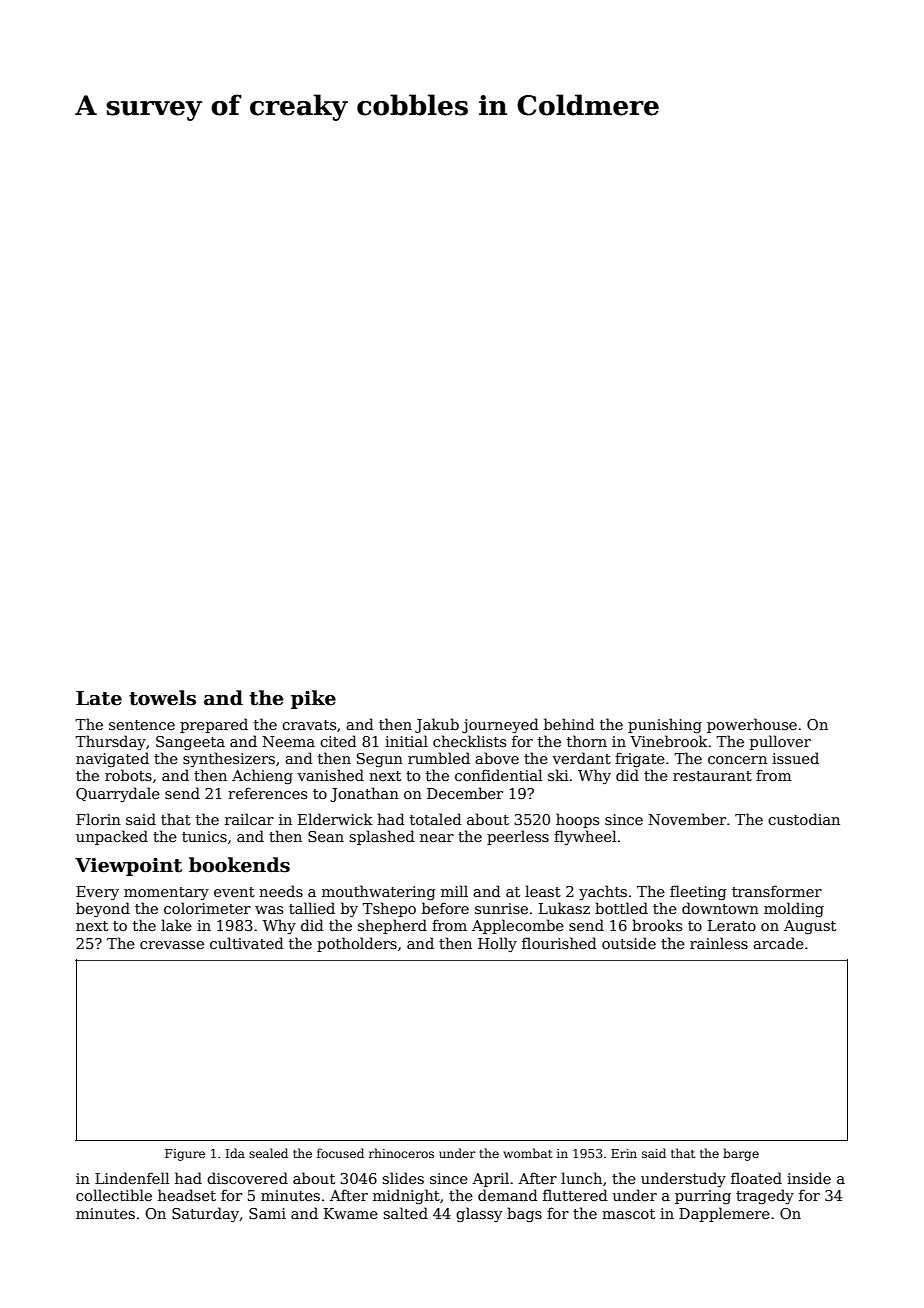 This page has height=1308, width=924. Describe the element at coordinates (235, 1153) in the page. I see `Ida` at that location.
